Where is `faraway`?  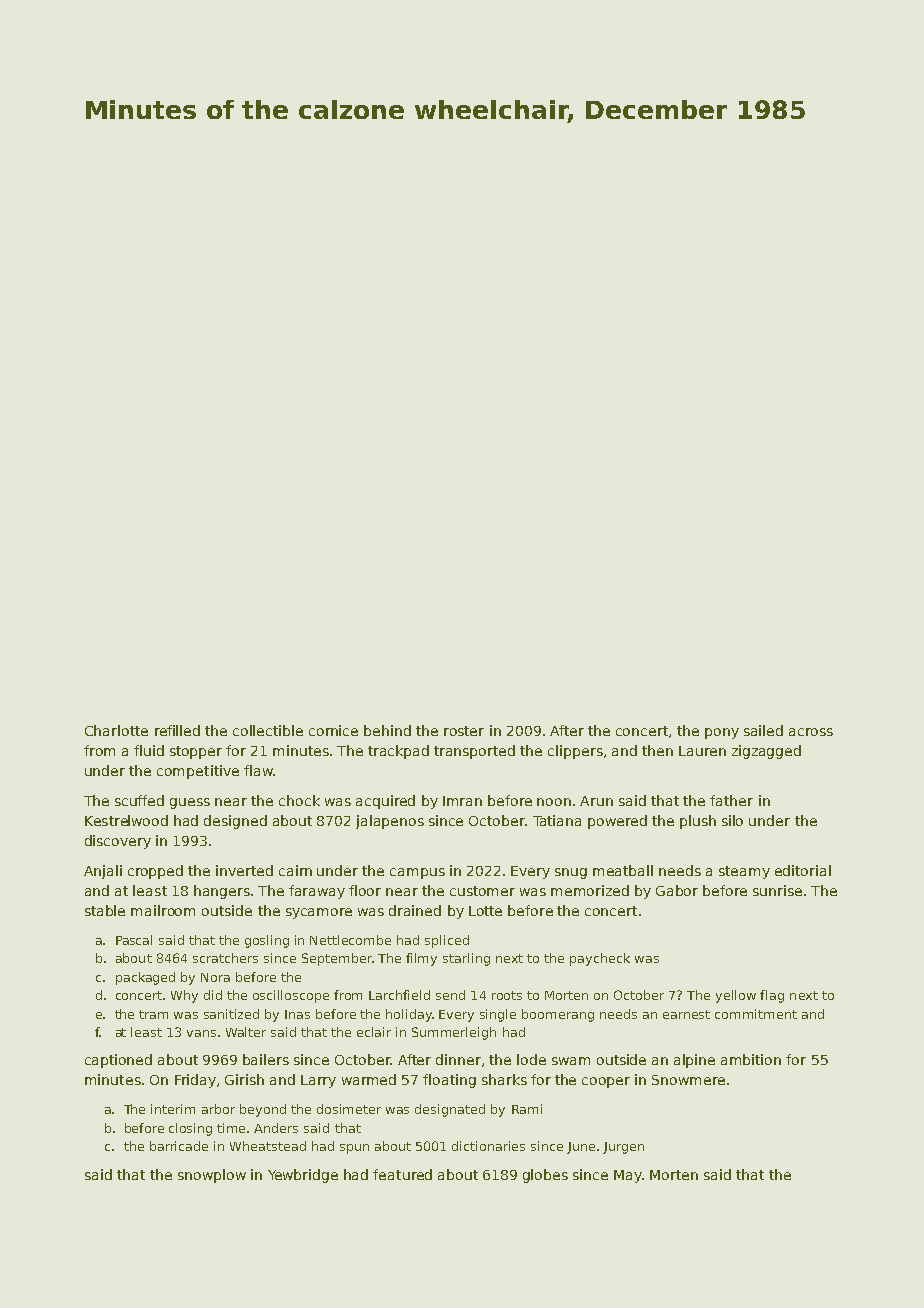 faraway is located at coordinates (317, 892).
